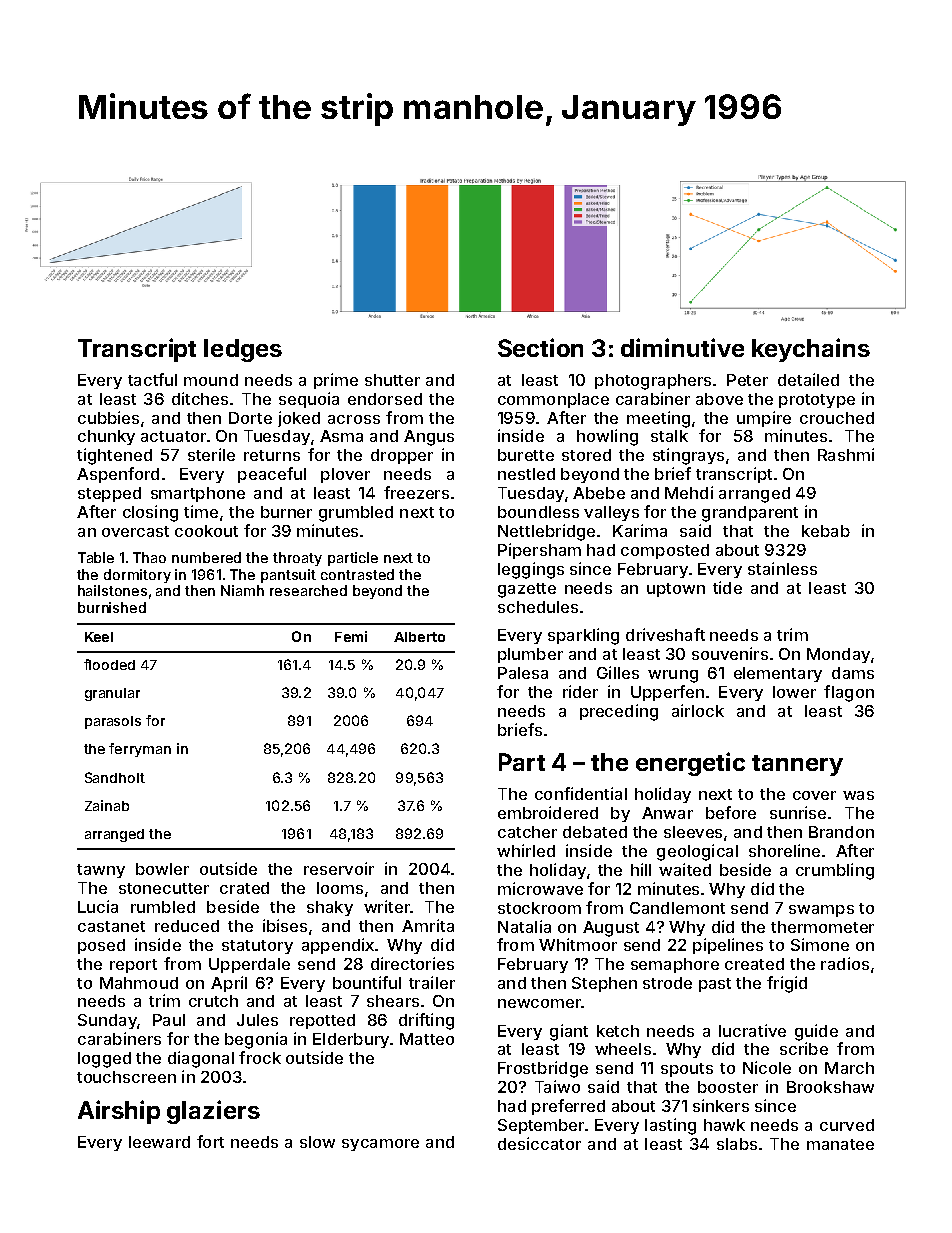  What do you see at coordinates (693, 832) in the image?
I see `sleeves` at bounding box center [693, 832].
